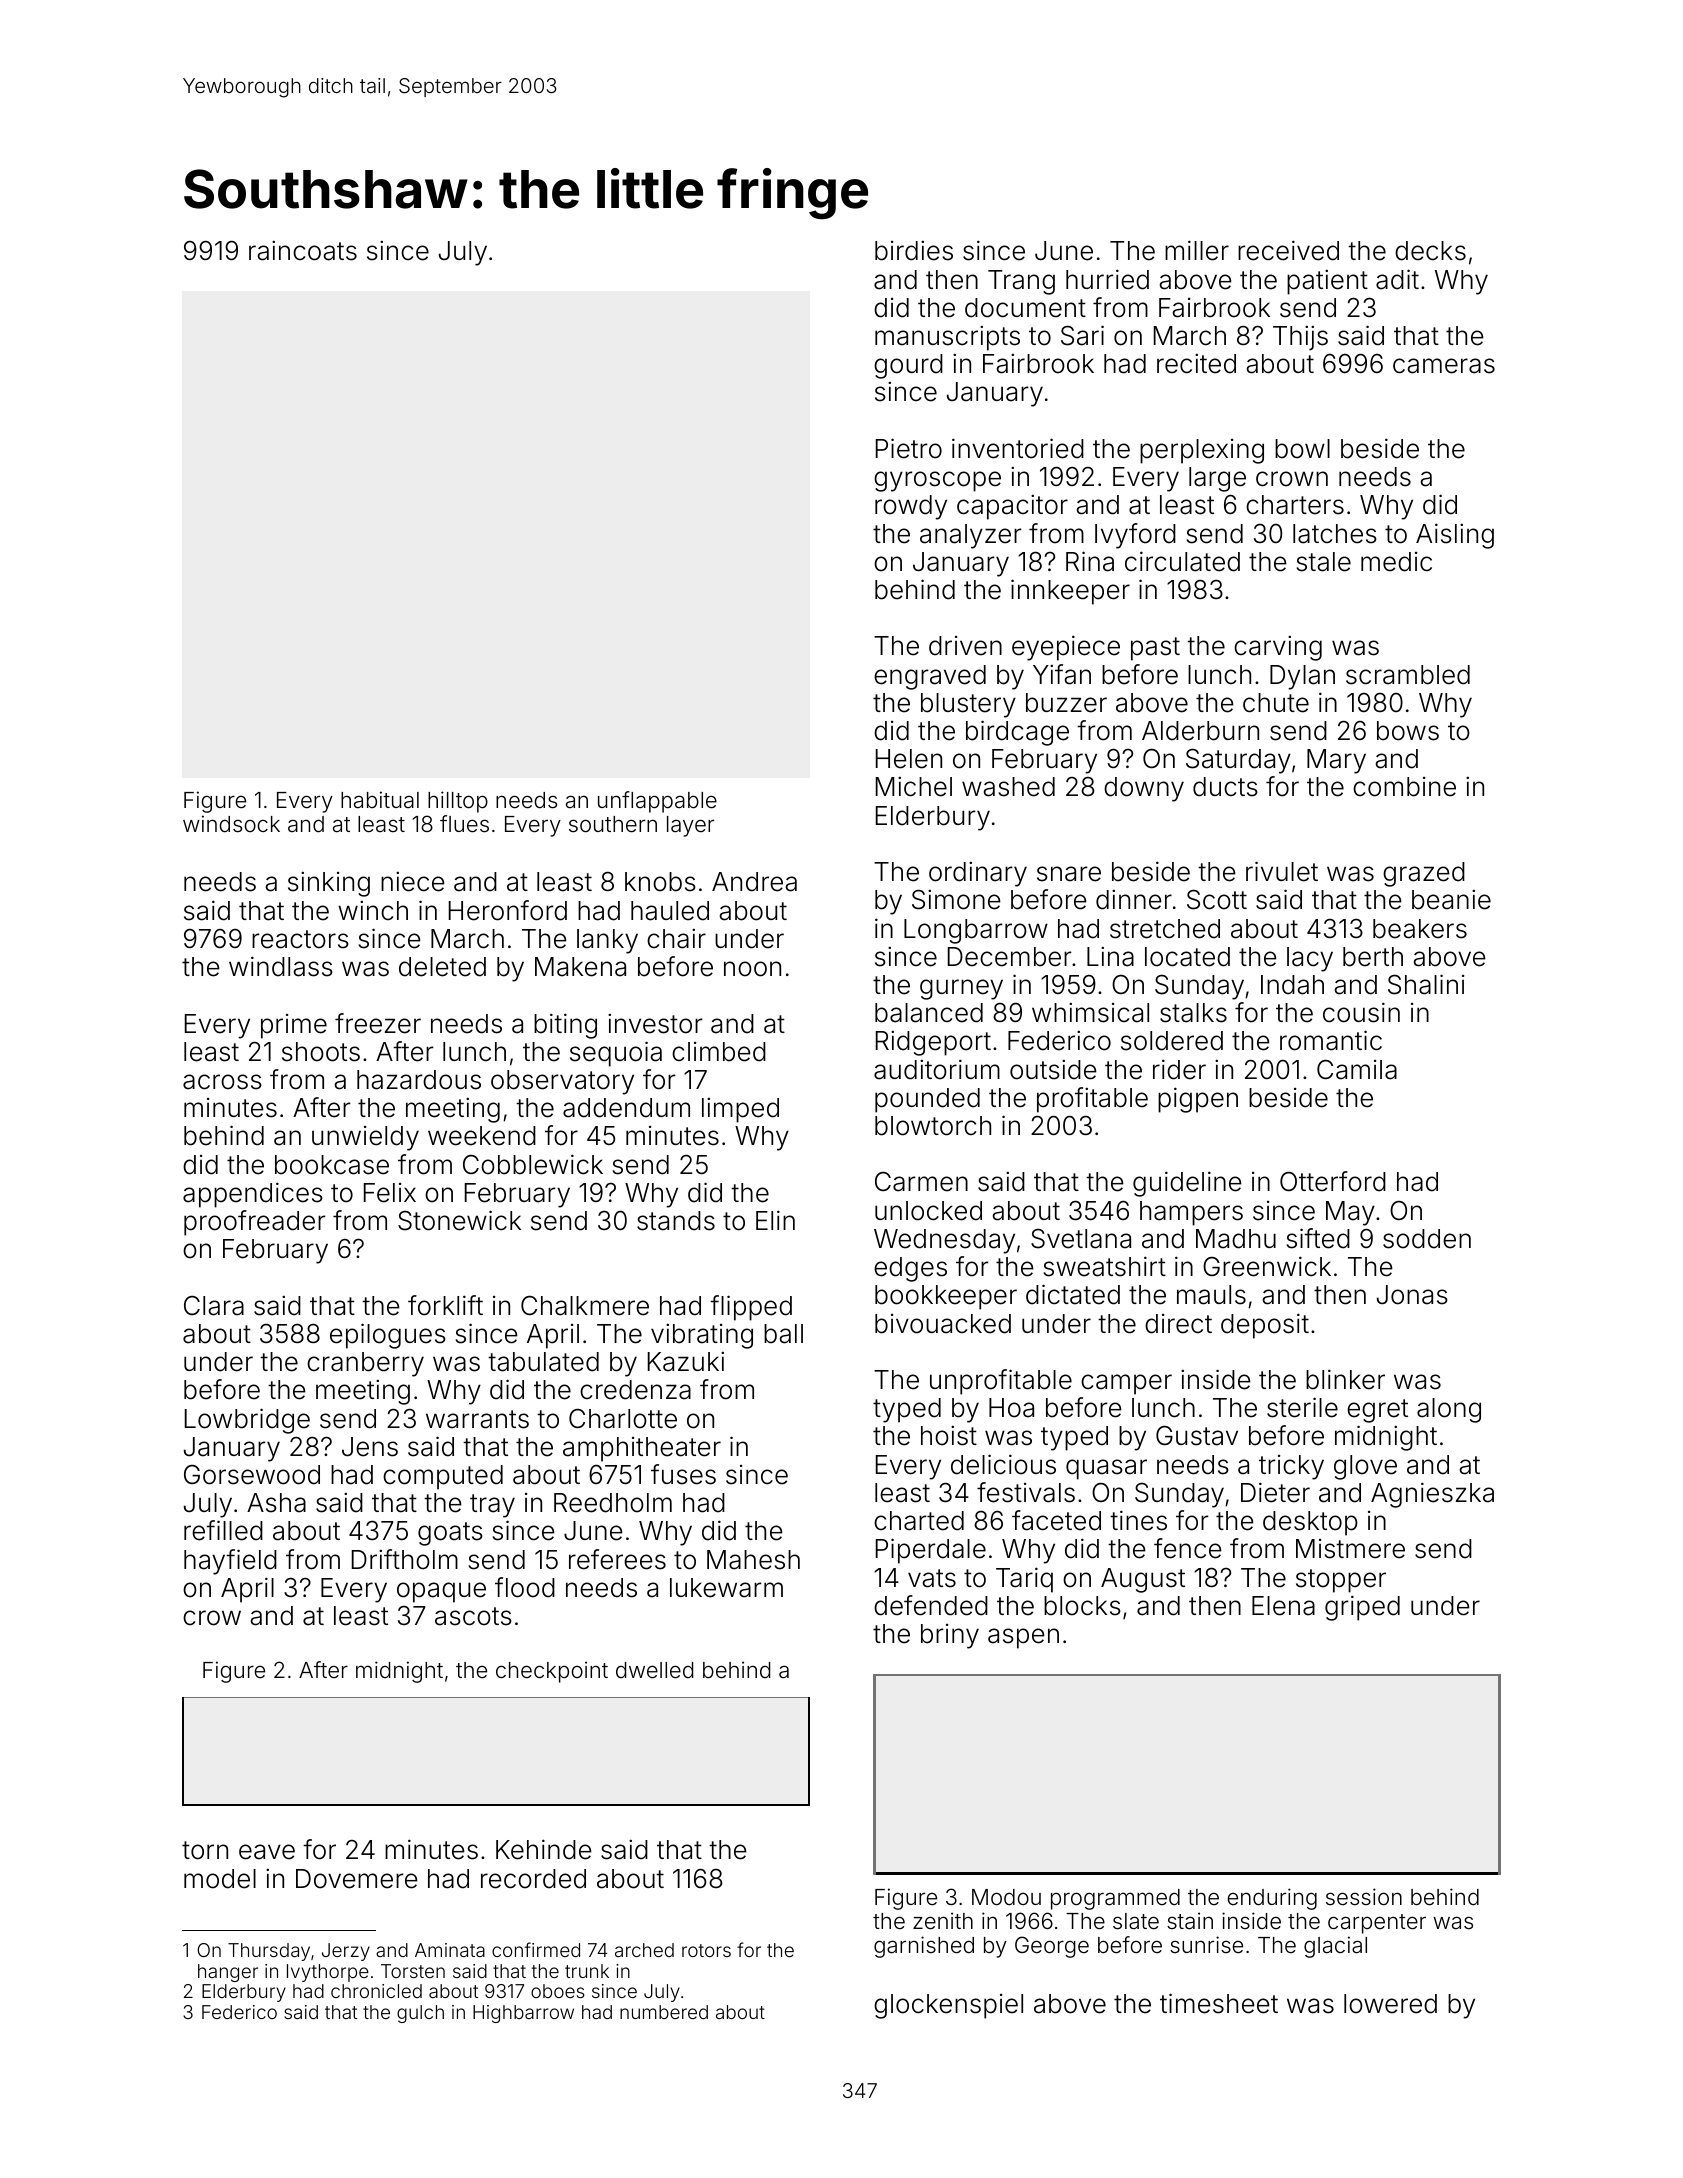  Describe the element at coordinates (1408, 675) in the screenshot. I see `scrambled` at that location.
